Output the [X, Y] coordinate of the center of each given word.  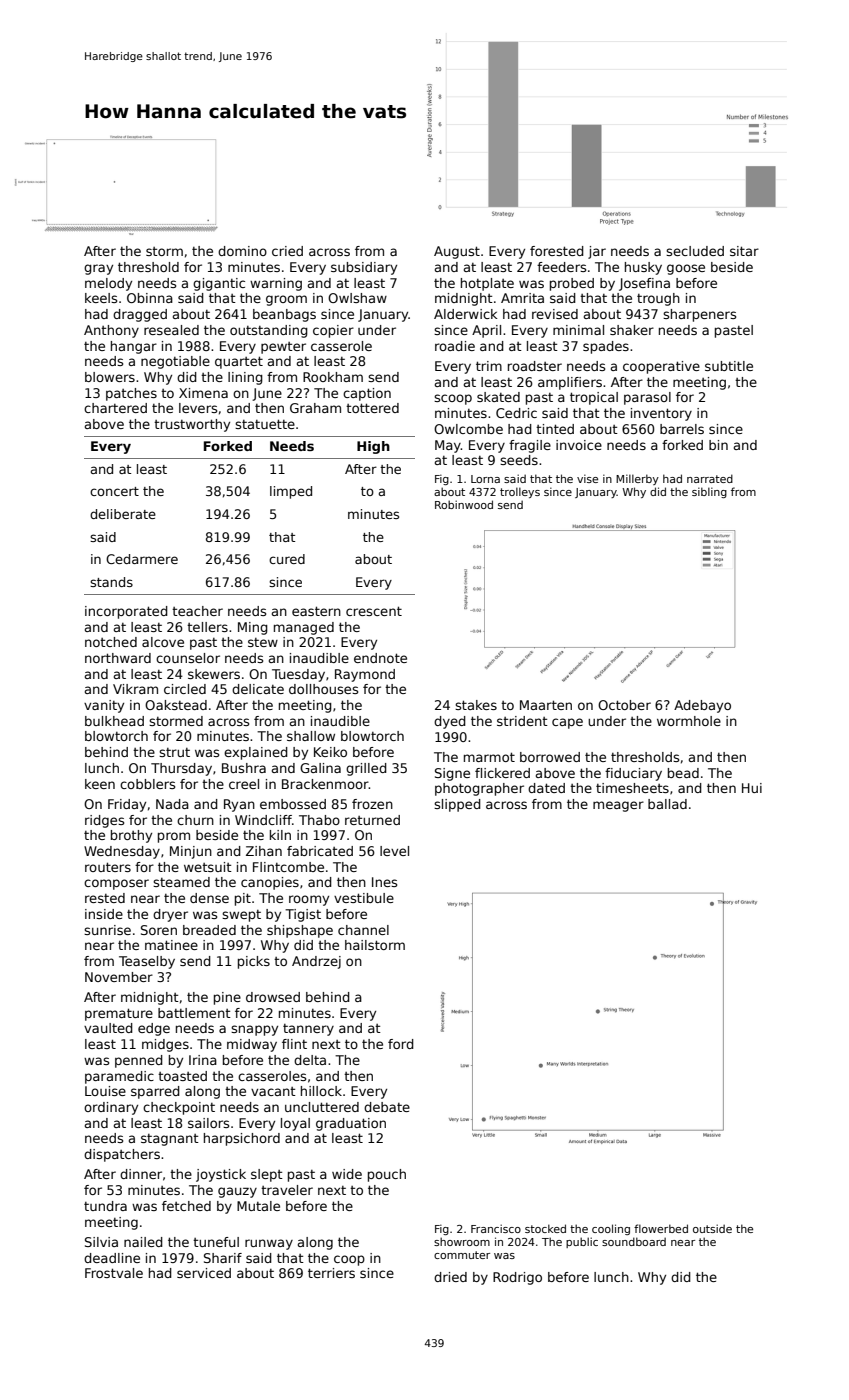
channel [363, 930]
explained [256, 753]
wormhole [689, 721]
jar [597, 252]
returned [372, 820]
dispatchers [122, 1155]
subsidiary [364, 268]
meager [618, 806]
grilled [366, 769]
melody [108, 284]
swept [241, 916]
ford [401, 1044]
